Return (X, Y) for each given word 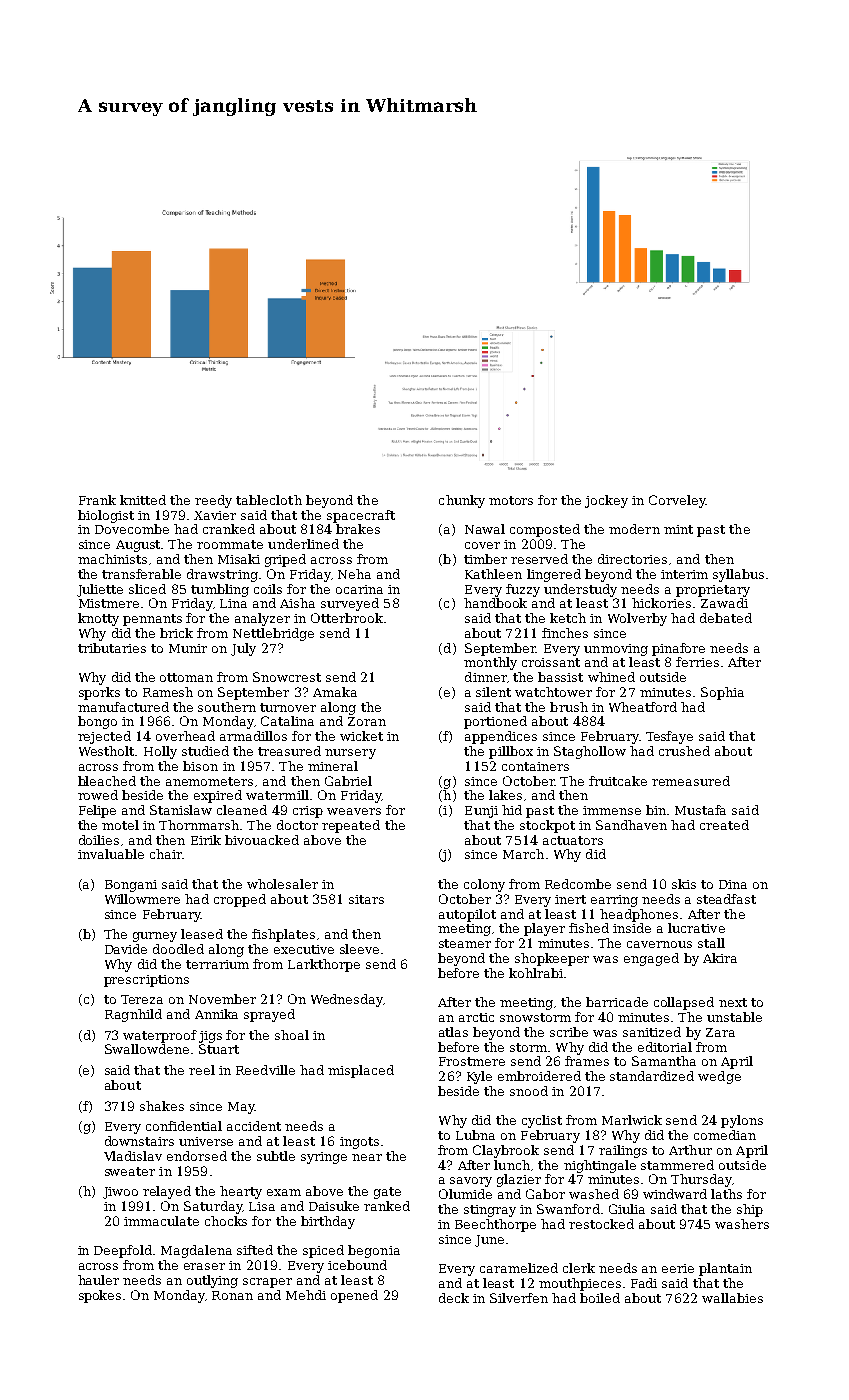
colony (484, 885)
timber (485, 559)
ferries (697, 662)
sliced (147, 589)
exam (284, 1192)
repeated (351, 826)
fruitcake (618, 781)
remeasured (691, 781)
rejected (104, 737)
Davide (126, 949)
